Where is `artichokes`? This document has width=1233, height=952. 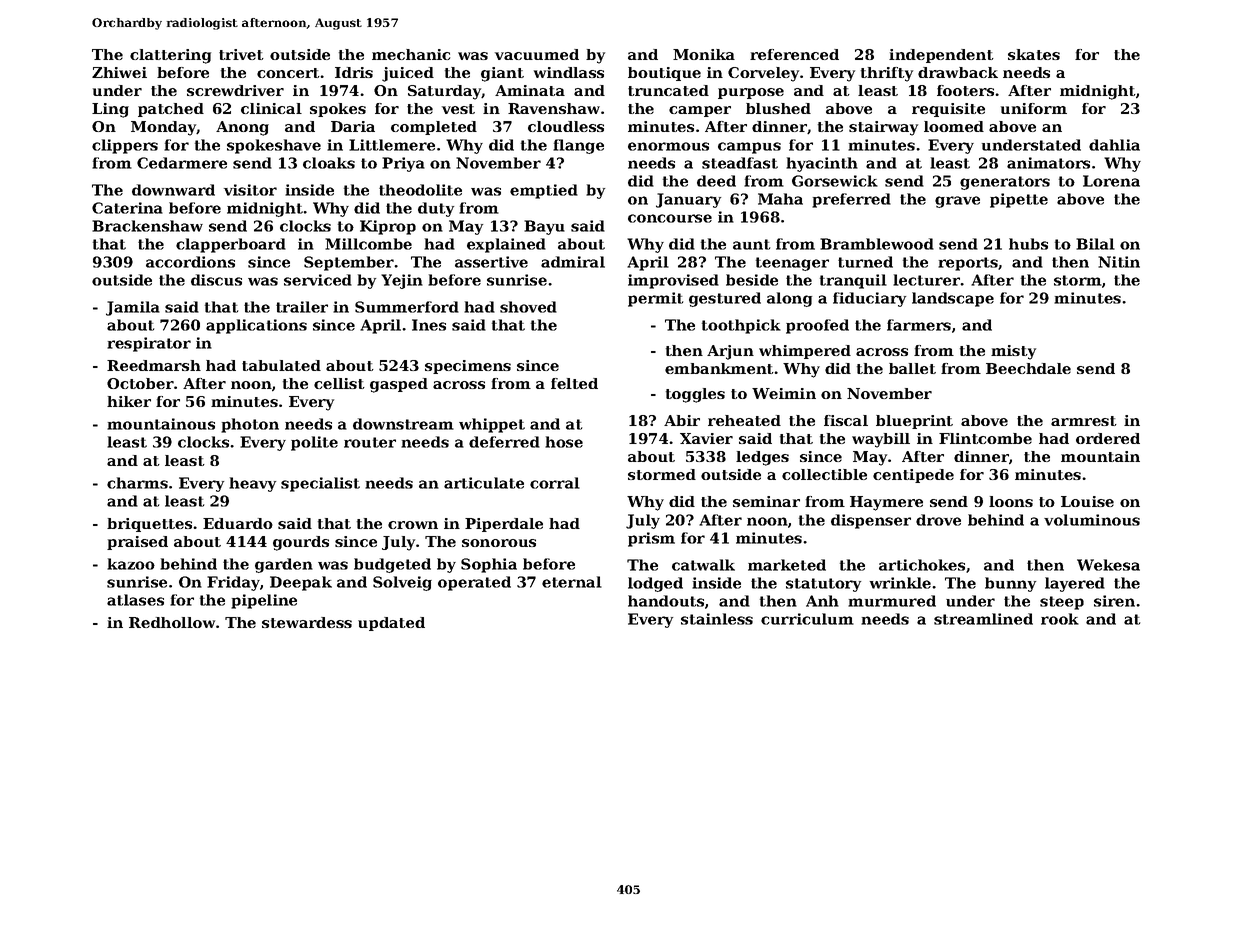
artichokes is located at coordinates (922, 565).
